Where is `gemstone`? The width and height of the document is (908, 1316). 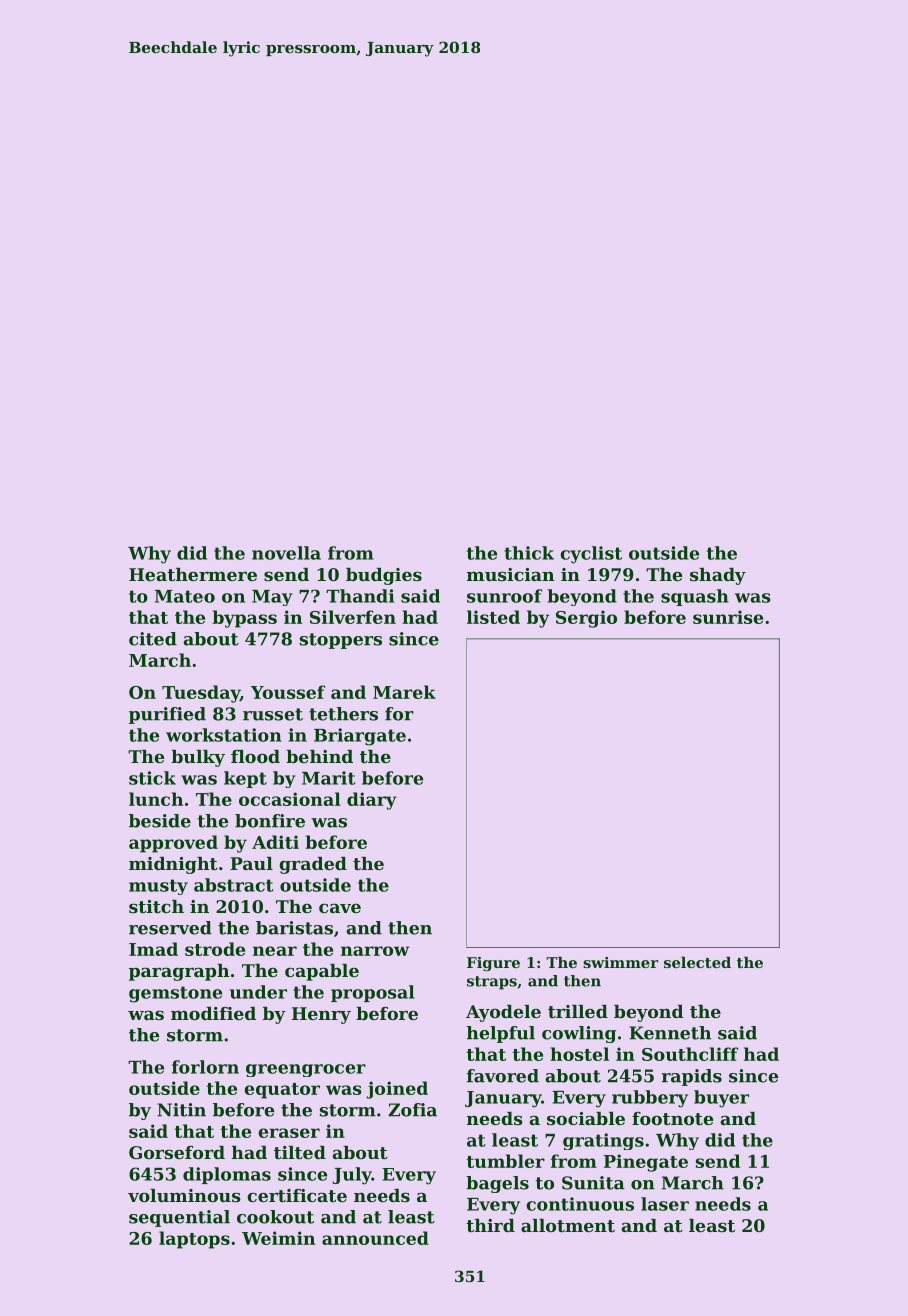 gemstone is located at coordinates (175, 994).
